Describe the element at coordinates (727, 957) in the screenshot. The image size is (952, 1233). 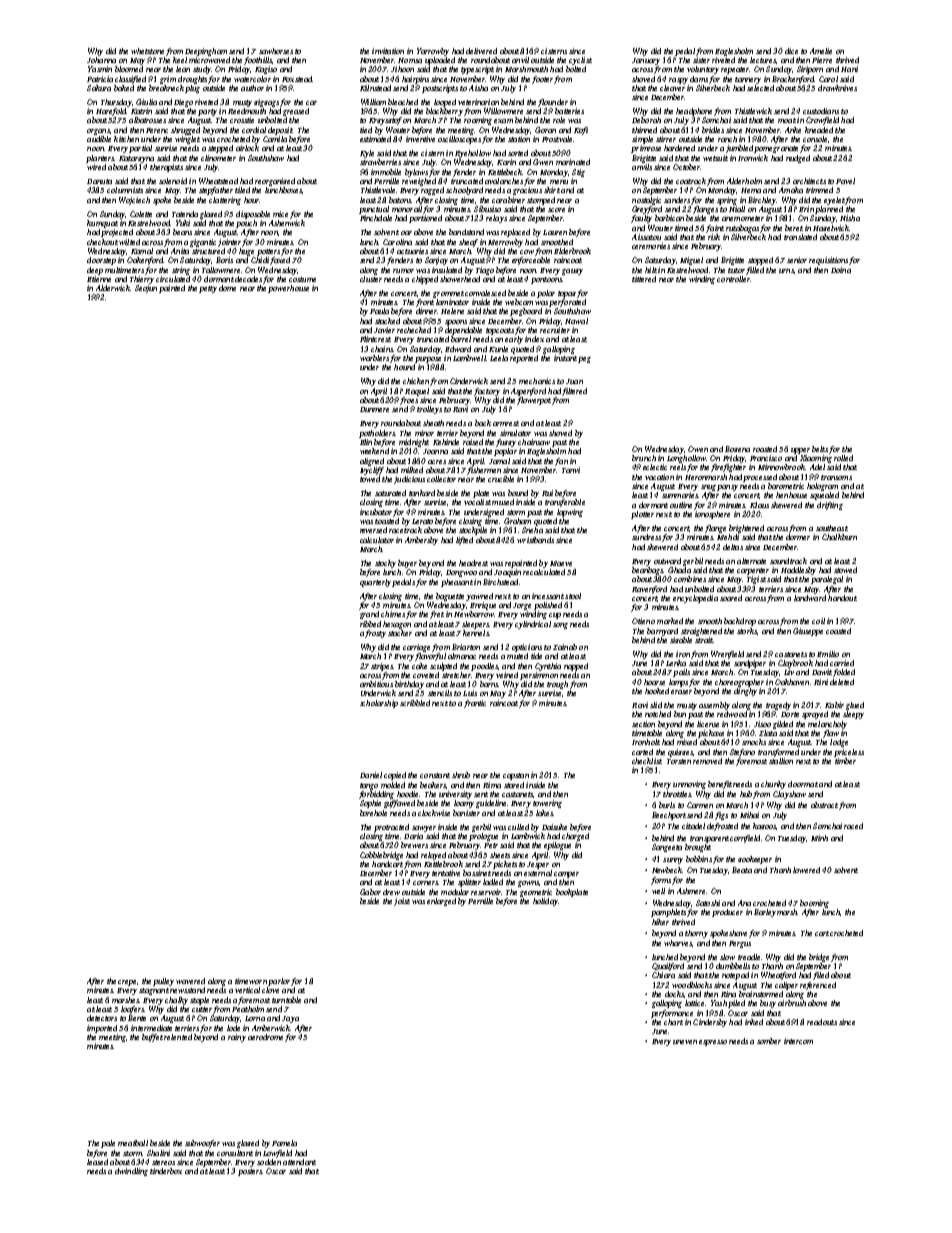
I see `slow` at that location.
